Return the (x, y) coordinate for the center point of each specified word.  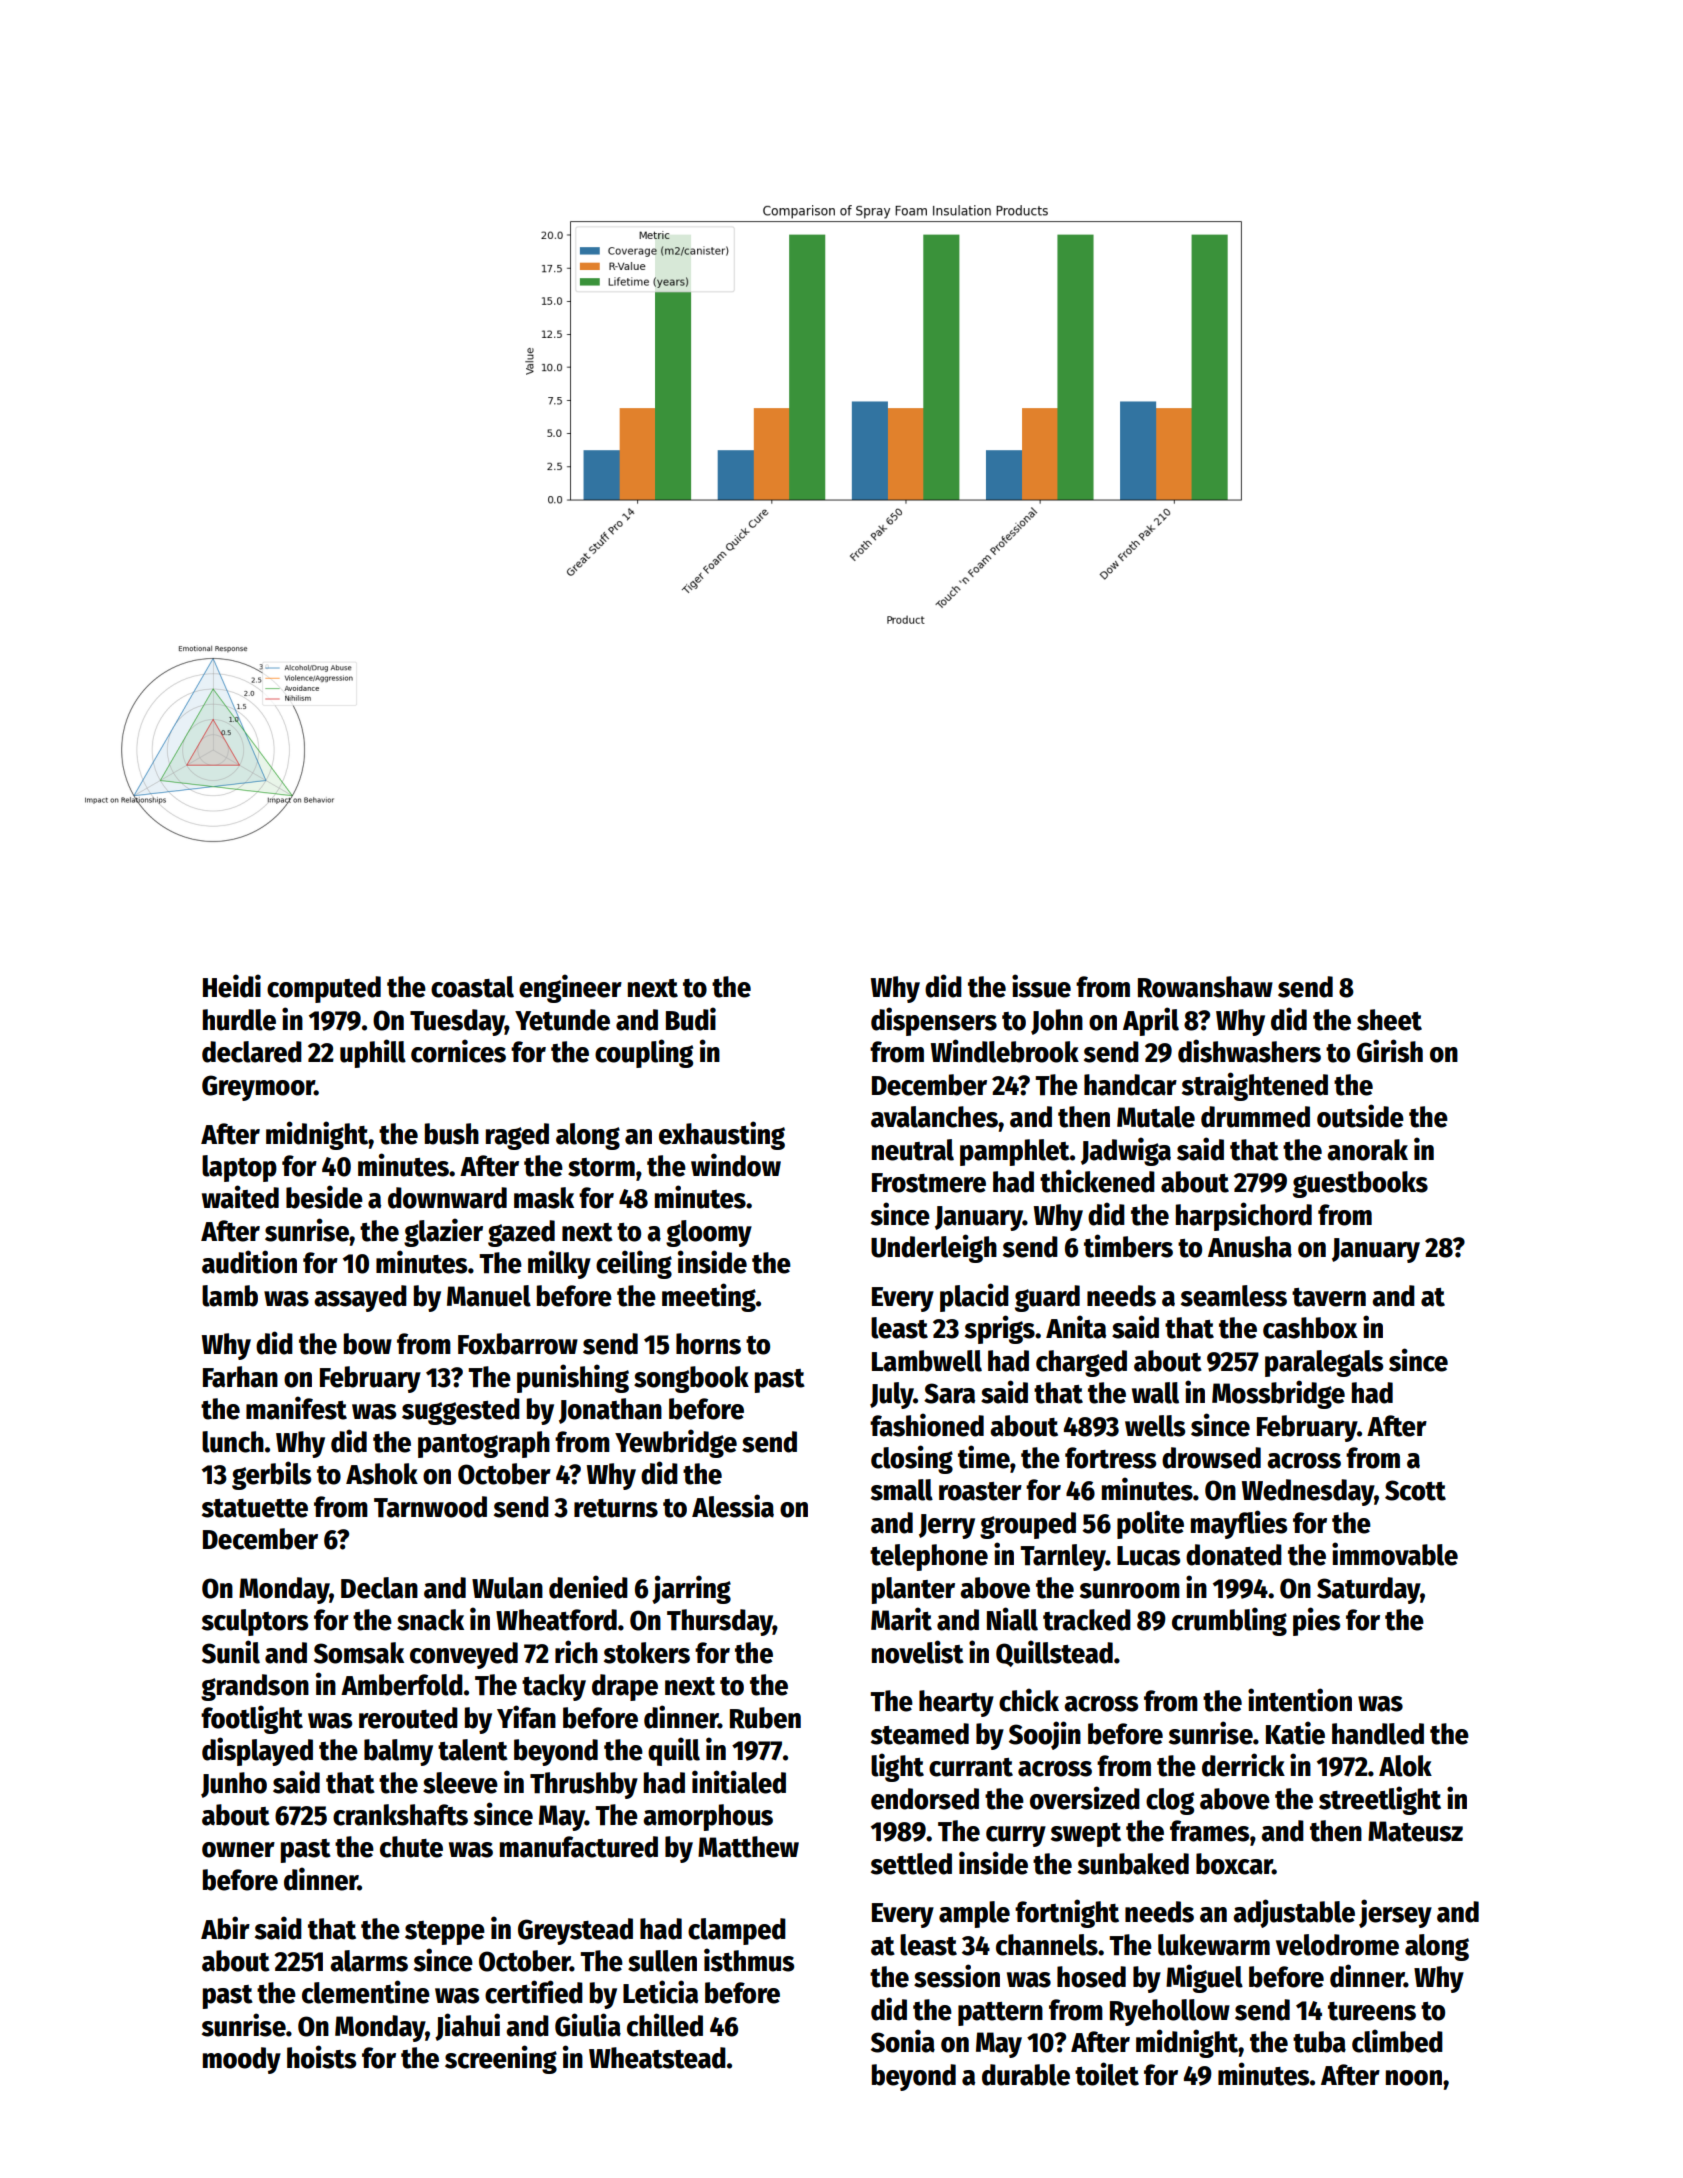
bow (368, 1344)
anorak (1367, 1150)
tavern (1329, 1297)
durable (1026, 2075)
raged (517, 1136)
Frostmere (929, 1183)
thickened (1097, 1181)
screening (501, 2059)
